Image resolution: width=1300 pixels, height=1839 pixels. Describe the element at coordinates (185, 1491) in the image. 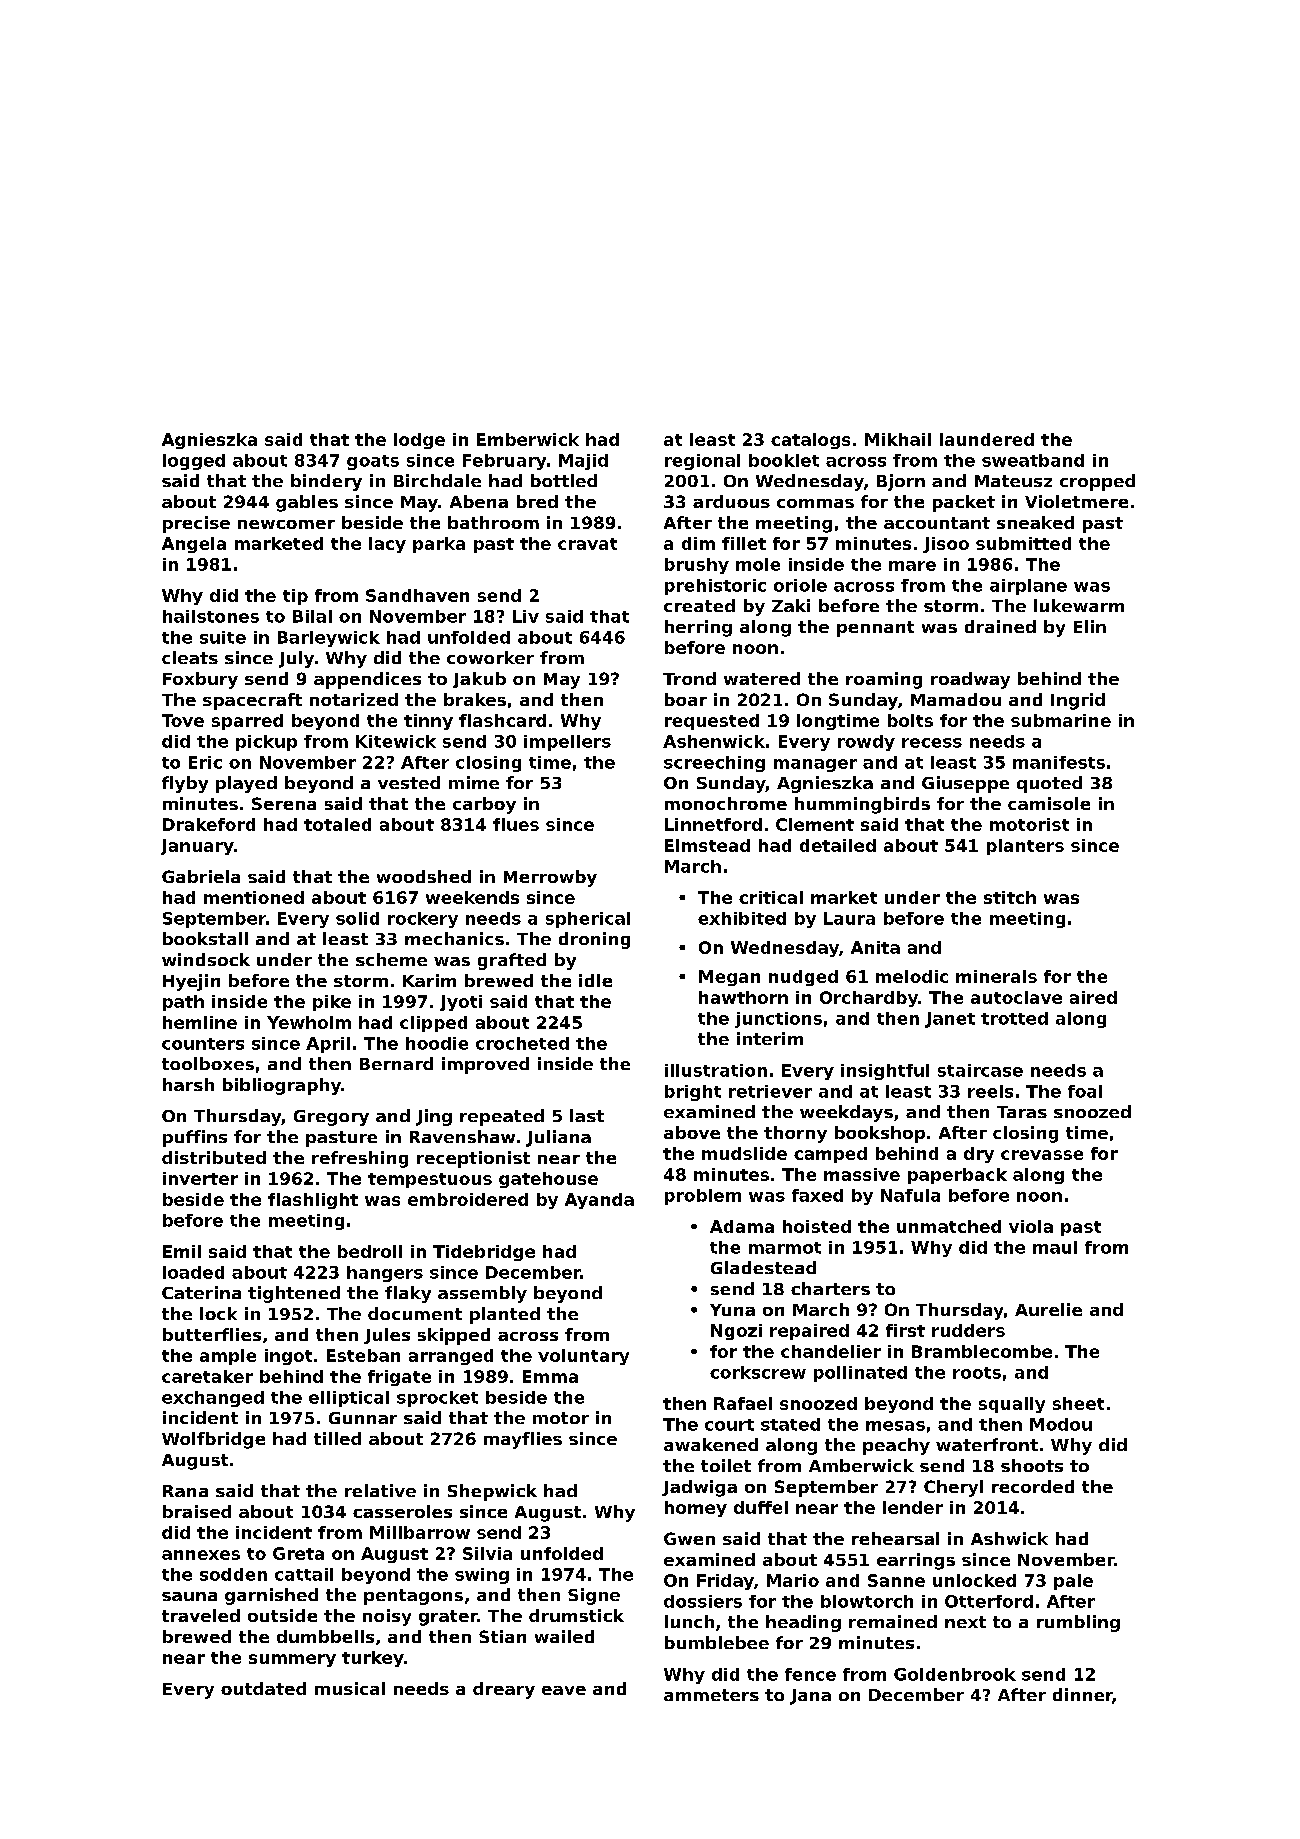

I see `Rana` at that location.
